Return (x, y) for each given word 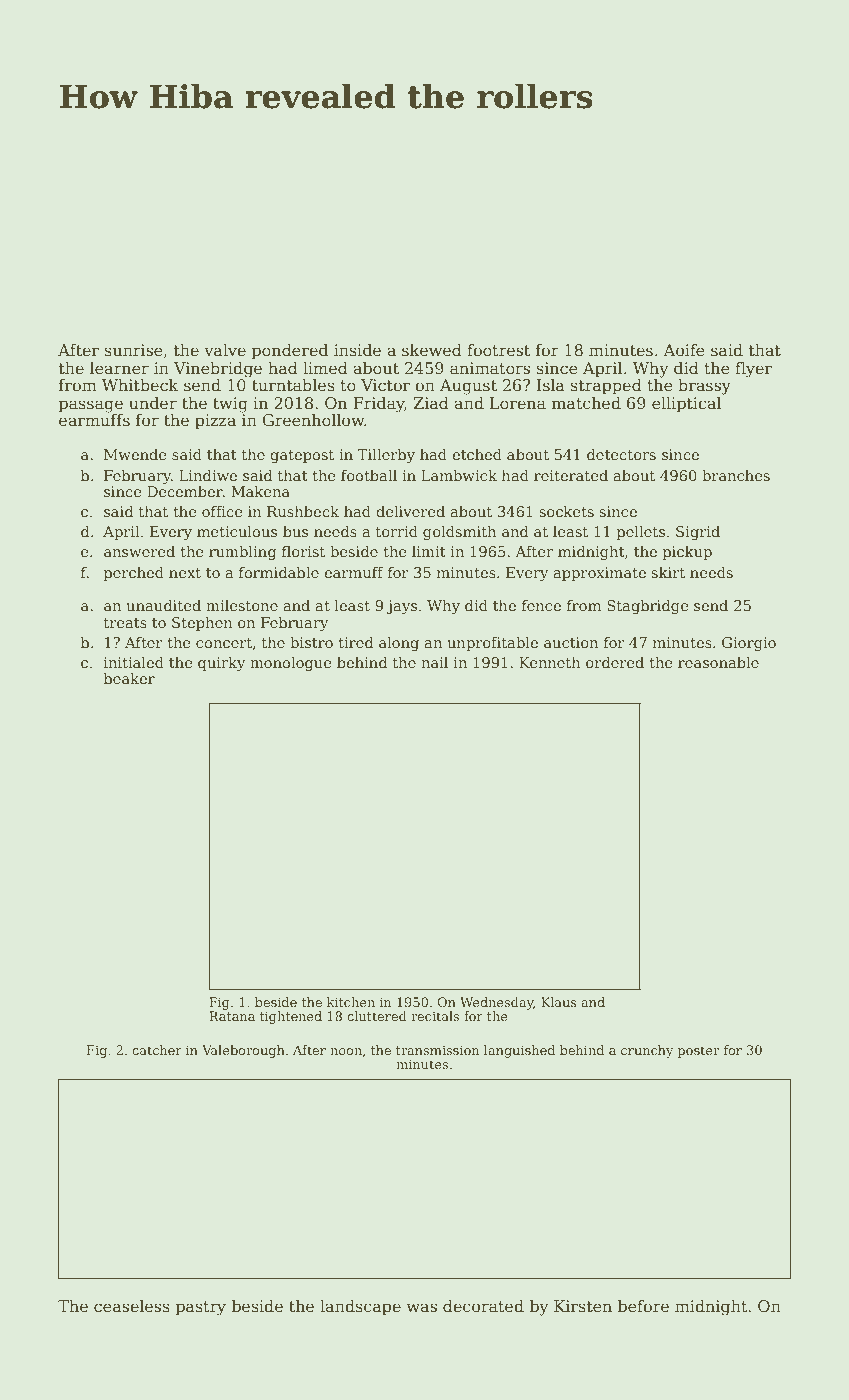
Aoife (684, 350)
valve (225, 349)
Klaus (559, 1002)
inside (357, 349)
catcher (157, 1050)
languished (519, 1051)
